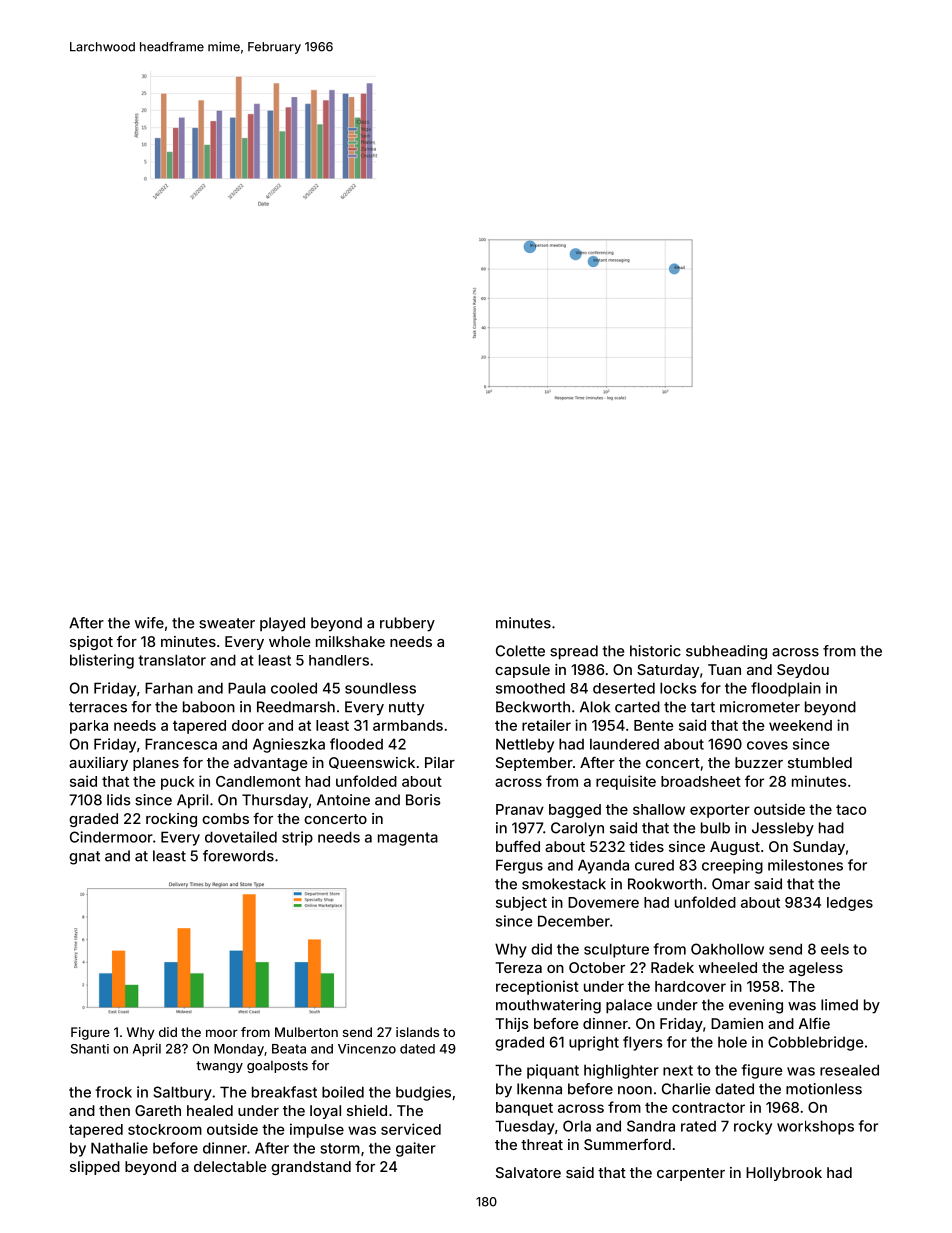 The image size is (952, 1233). Describe the element at coordinates (800, 725) in the screenshot. I see `weekend` at that location.
